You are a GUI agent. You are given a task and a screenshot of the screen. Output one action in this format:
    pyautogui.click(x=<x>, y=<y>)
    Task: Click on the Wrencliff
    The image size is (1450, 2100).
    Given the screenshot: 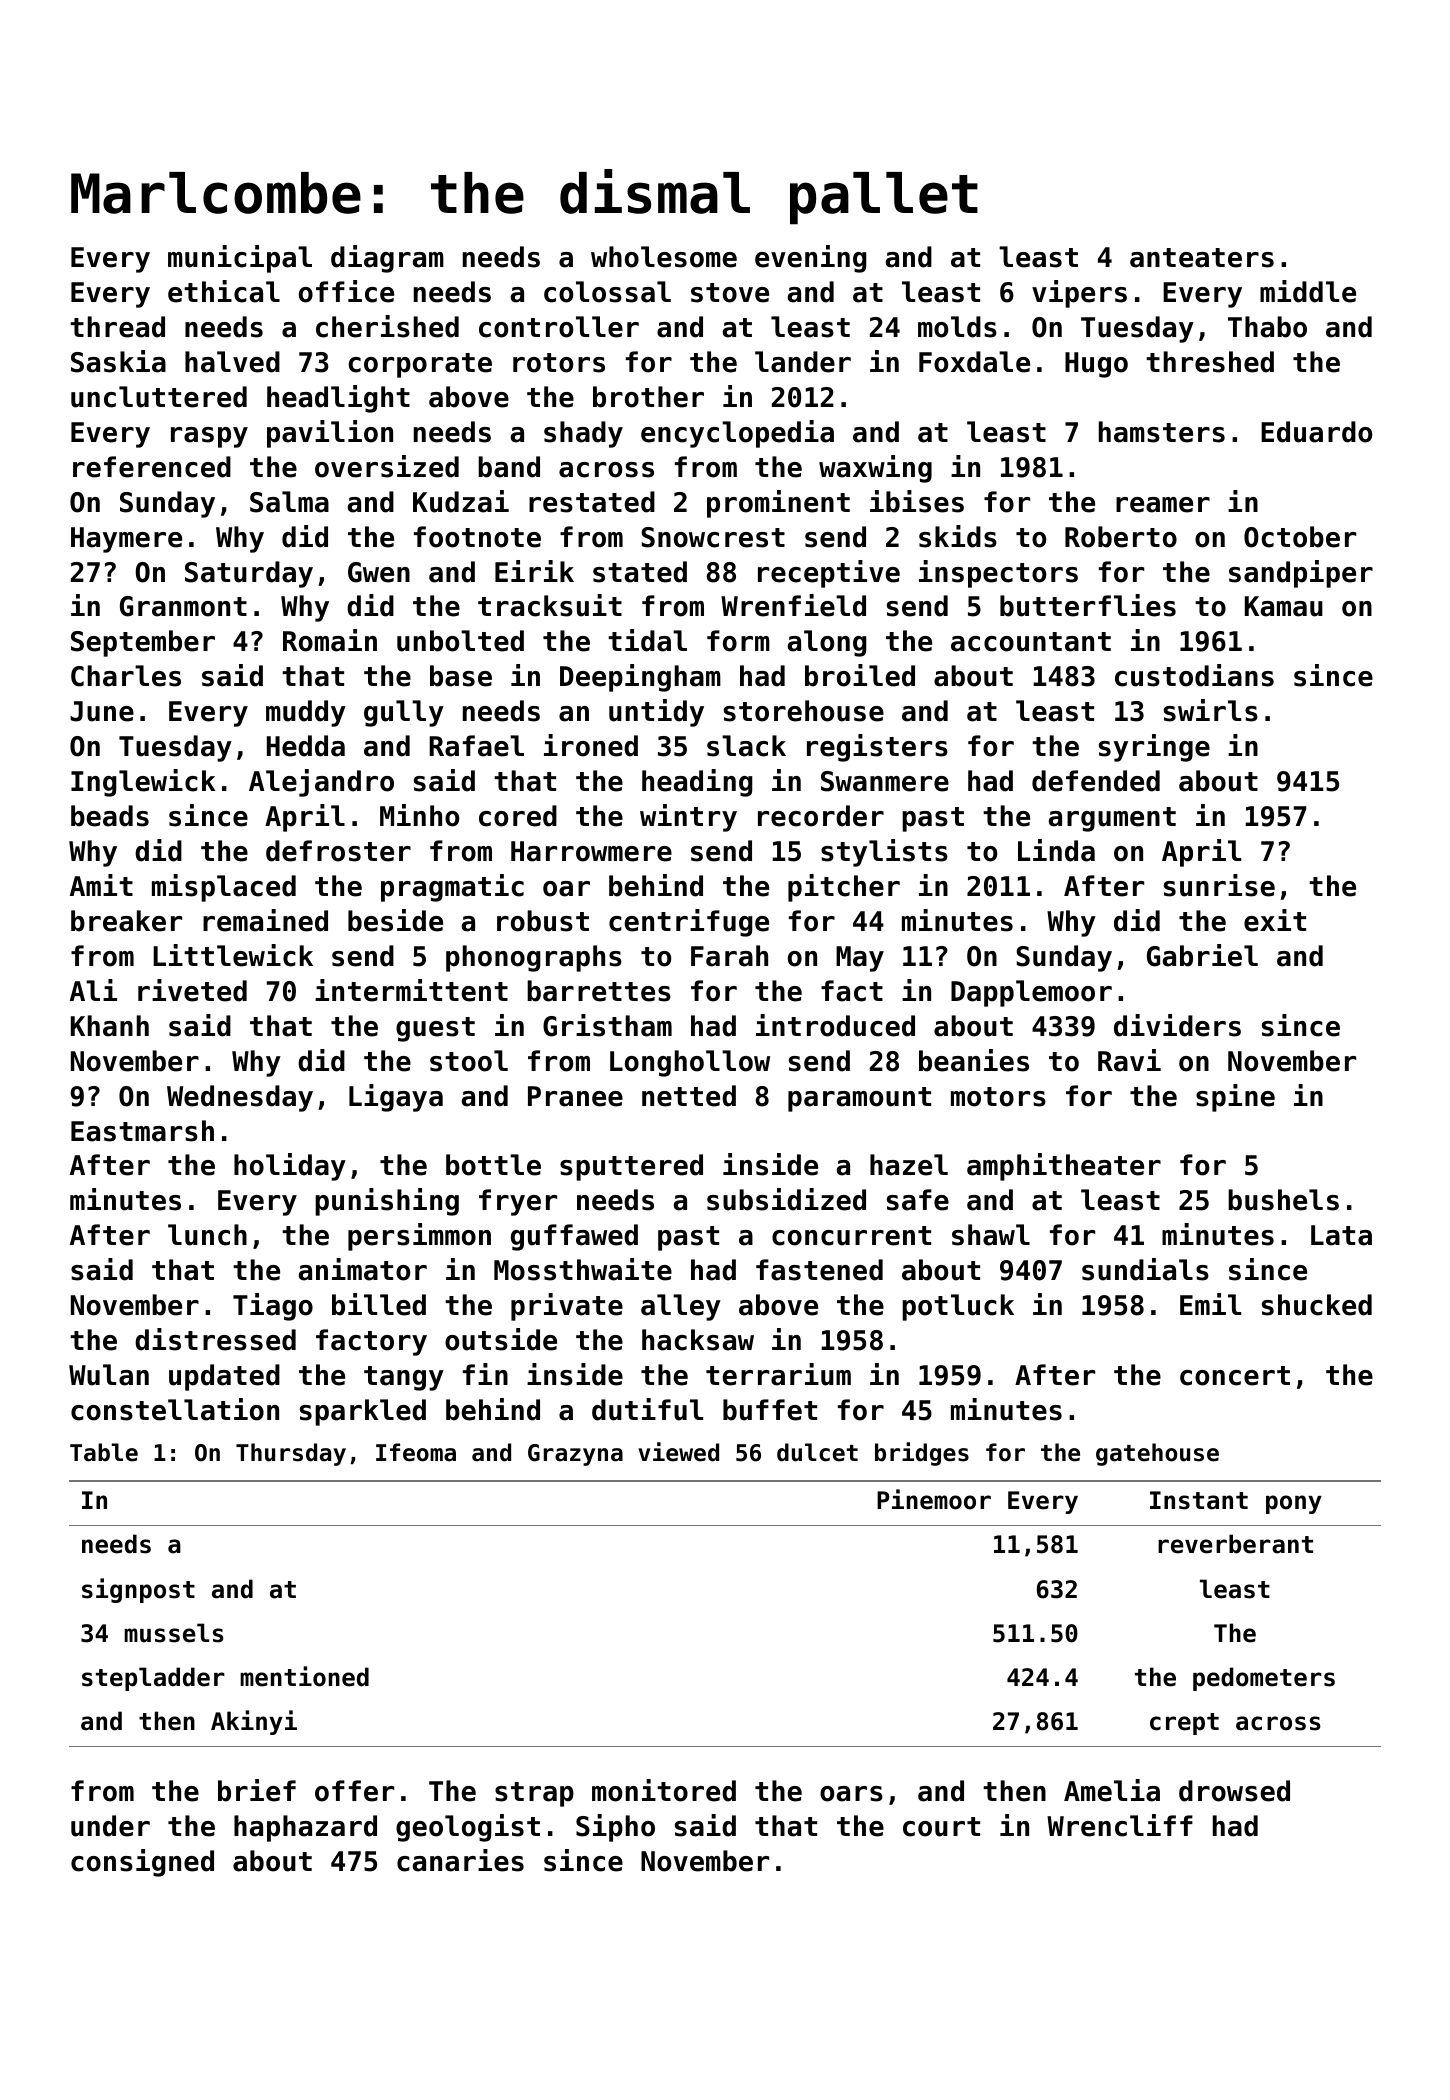 What is the action you would take?
    pyautogui.click(x=1120, y=1825)
